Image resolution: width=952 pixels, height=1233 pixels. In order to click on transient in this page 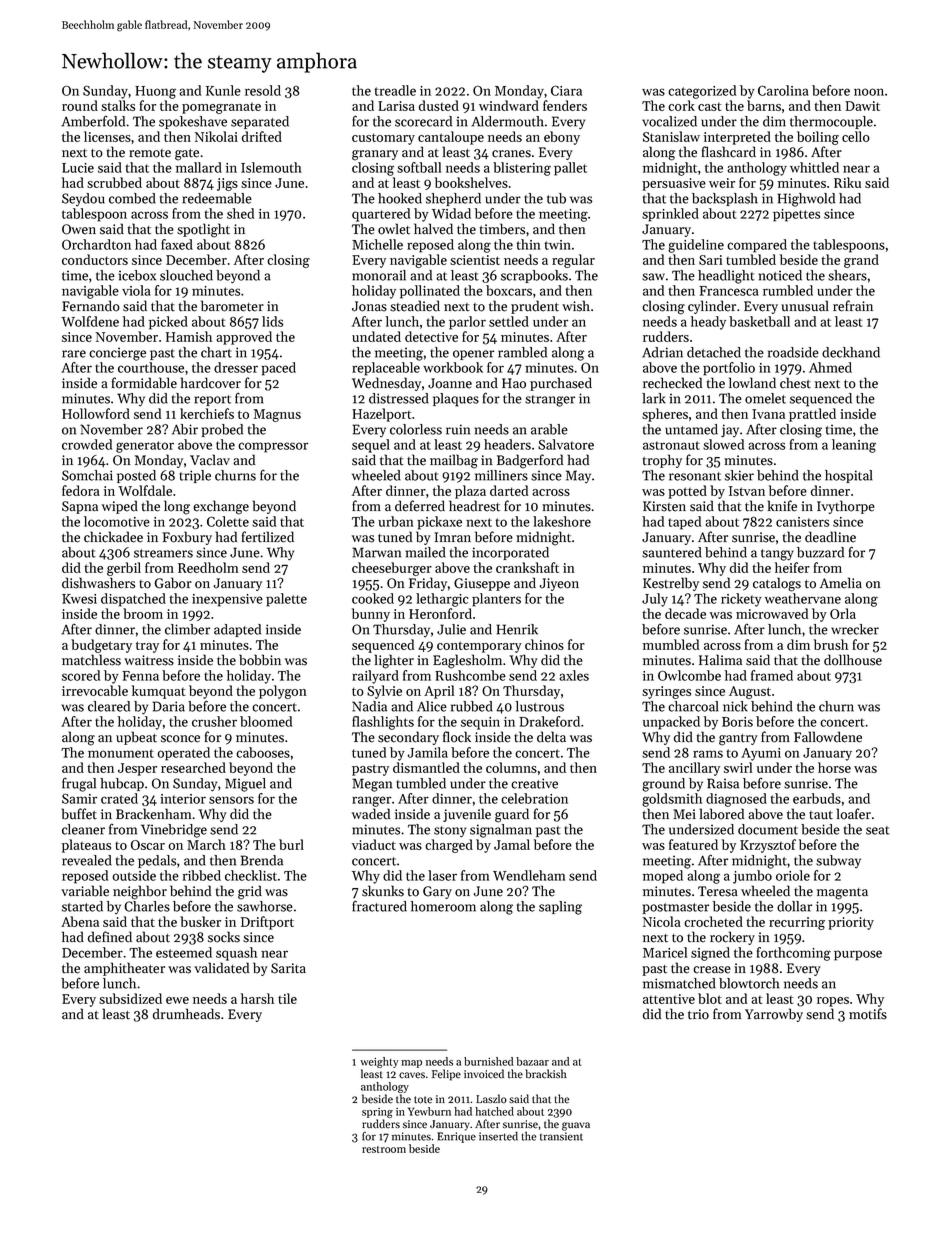, I will do `click(561, 1136)`.
